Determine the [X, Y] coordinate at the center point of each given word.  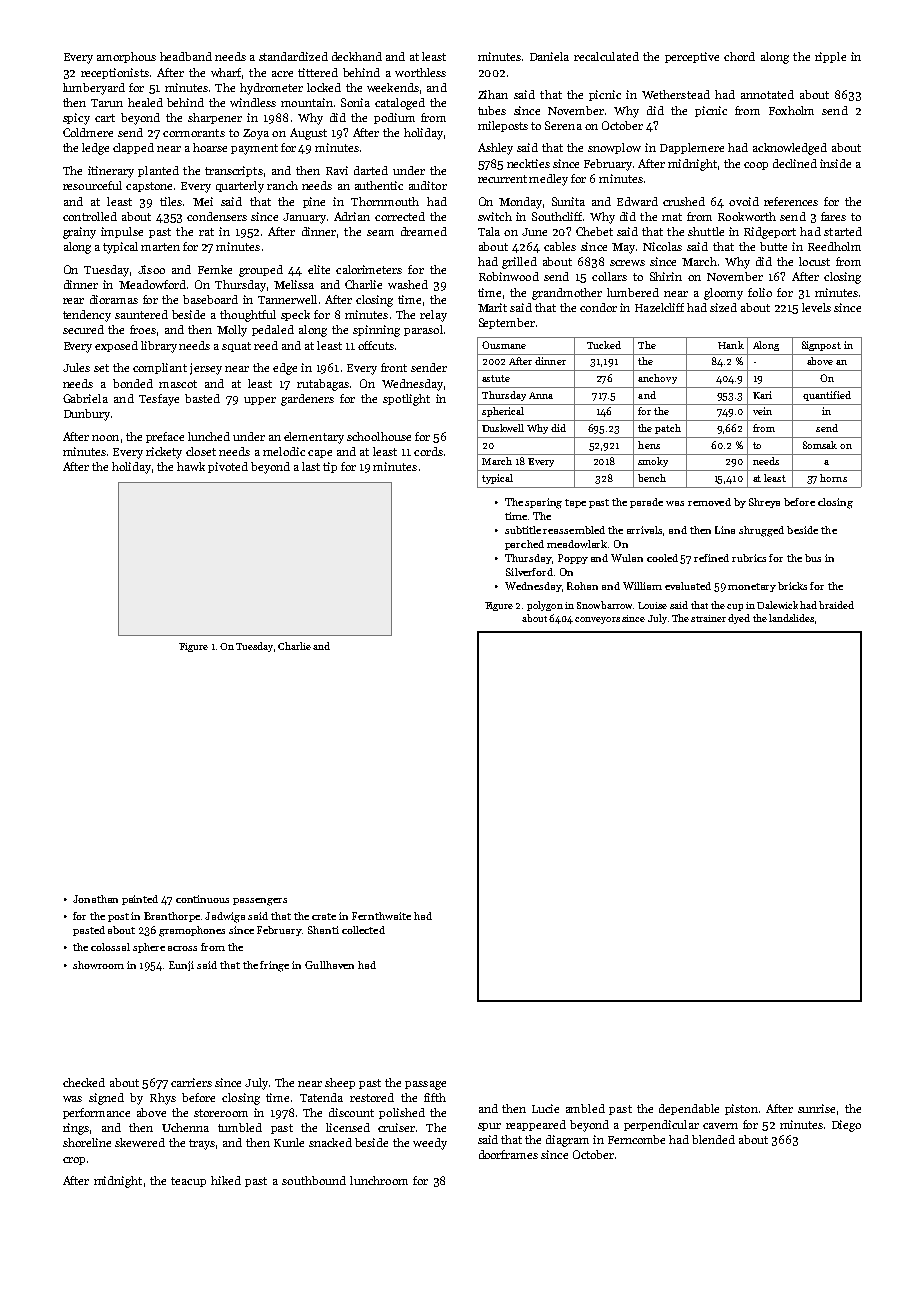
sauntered [141, 314]
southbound [314, 1180]
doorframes [508, 1154]
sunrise [816, 1108]
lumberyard [94, 89]
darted [371, 170]
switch [495, 216]
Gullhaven [329, 965]
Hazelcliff [659, 307]
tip [330, 467]
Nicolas [662, 246]
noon [105, 438]
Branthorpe [172, 917]
